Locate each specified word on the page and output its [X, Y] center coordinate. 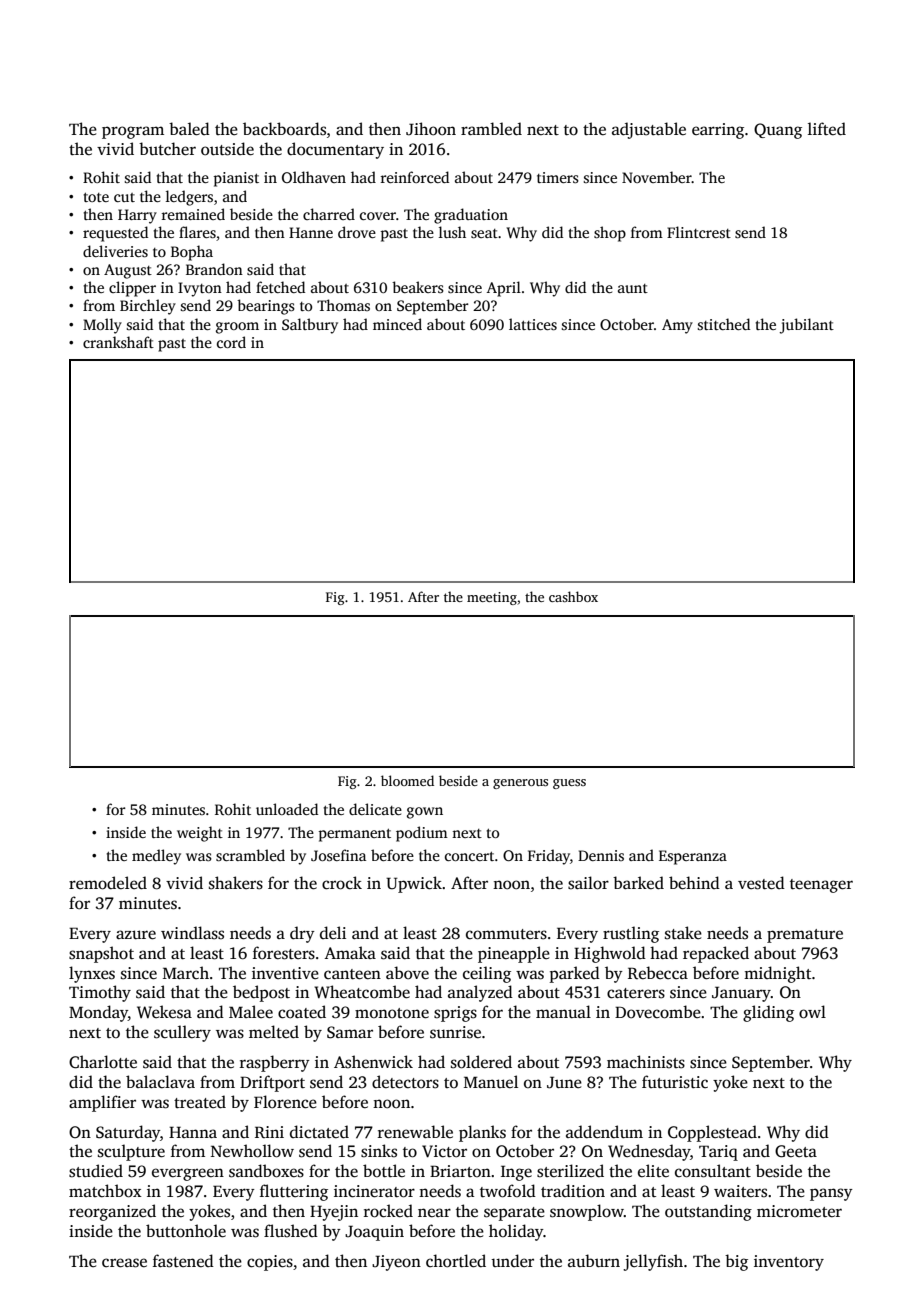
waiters [740, 1191]
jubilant [806, 326]
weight [200, 834]
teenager [821, 886]
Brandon [214, 269]
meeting [492, 598]
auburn [594, 1260]
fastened [183, 1261]
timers [558, 177]
